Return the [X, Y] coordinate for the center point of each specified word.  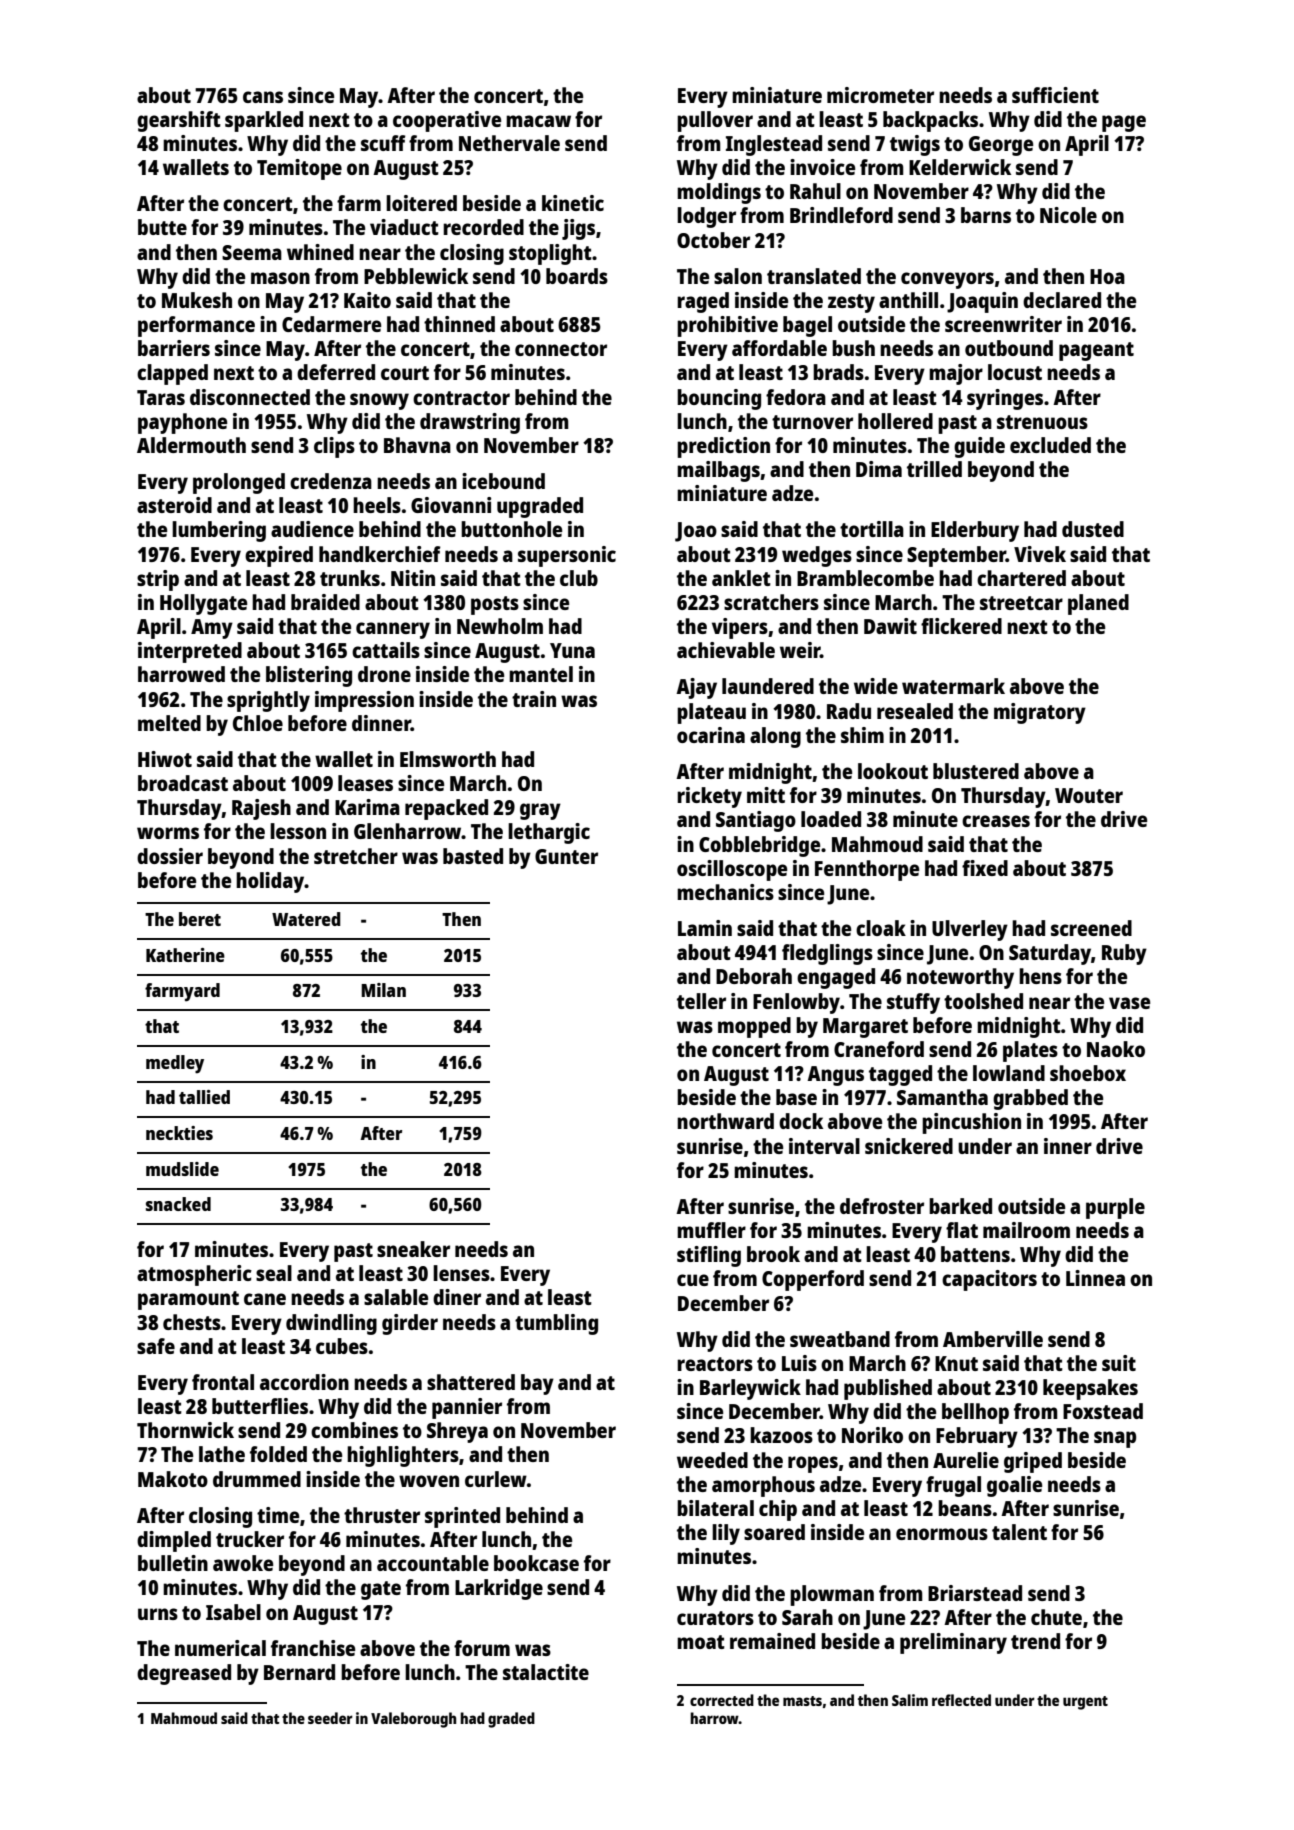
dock [801, 1121]
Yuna [572, 650]
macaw [538, 121]
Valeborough [413, 1720]
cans [263, 97]
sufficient [1055, 95]
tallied [204, 1097]
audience [312, 529]
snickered [909, 1146]
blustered [976, 771]
